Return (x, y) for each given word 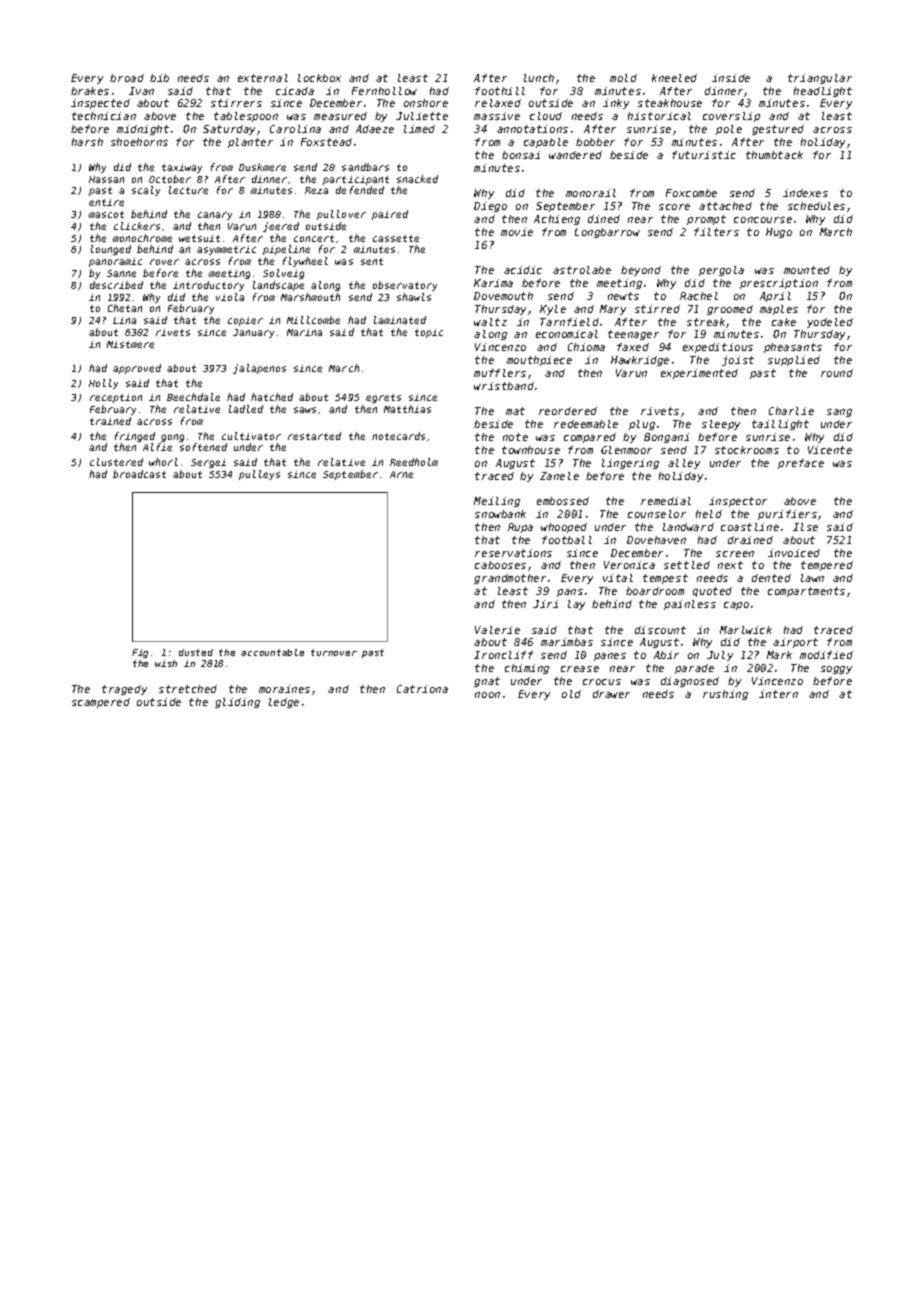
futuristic (704, 155)
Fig (140, 653)
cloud (546, 116)
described (116, 285)
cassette (396, 238)
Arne (401, 474)
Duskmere (262, 167)
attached (725, 206)
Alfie (157, 447)
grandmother (510, 579)
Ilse (805, 527)
